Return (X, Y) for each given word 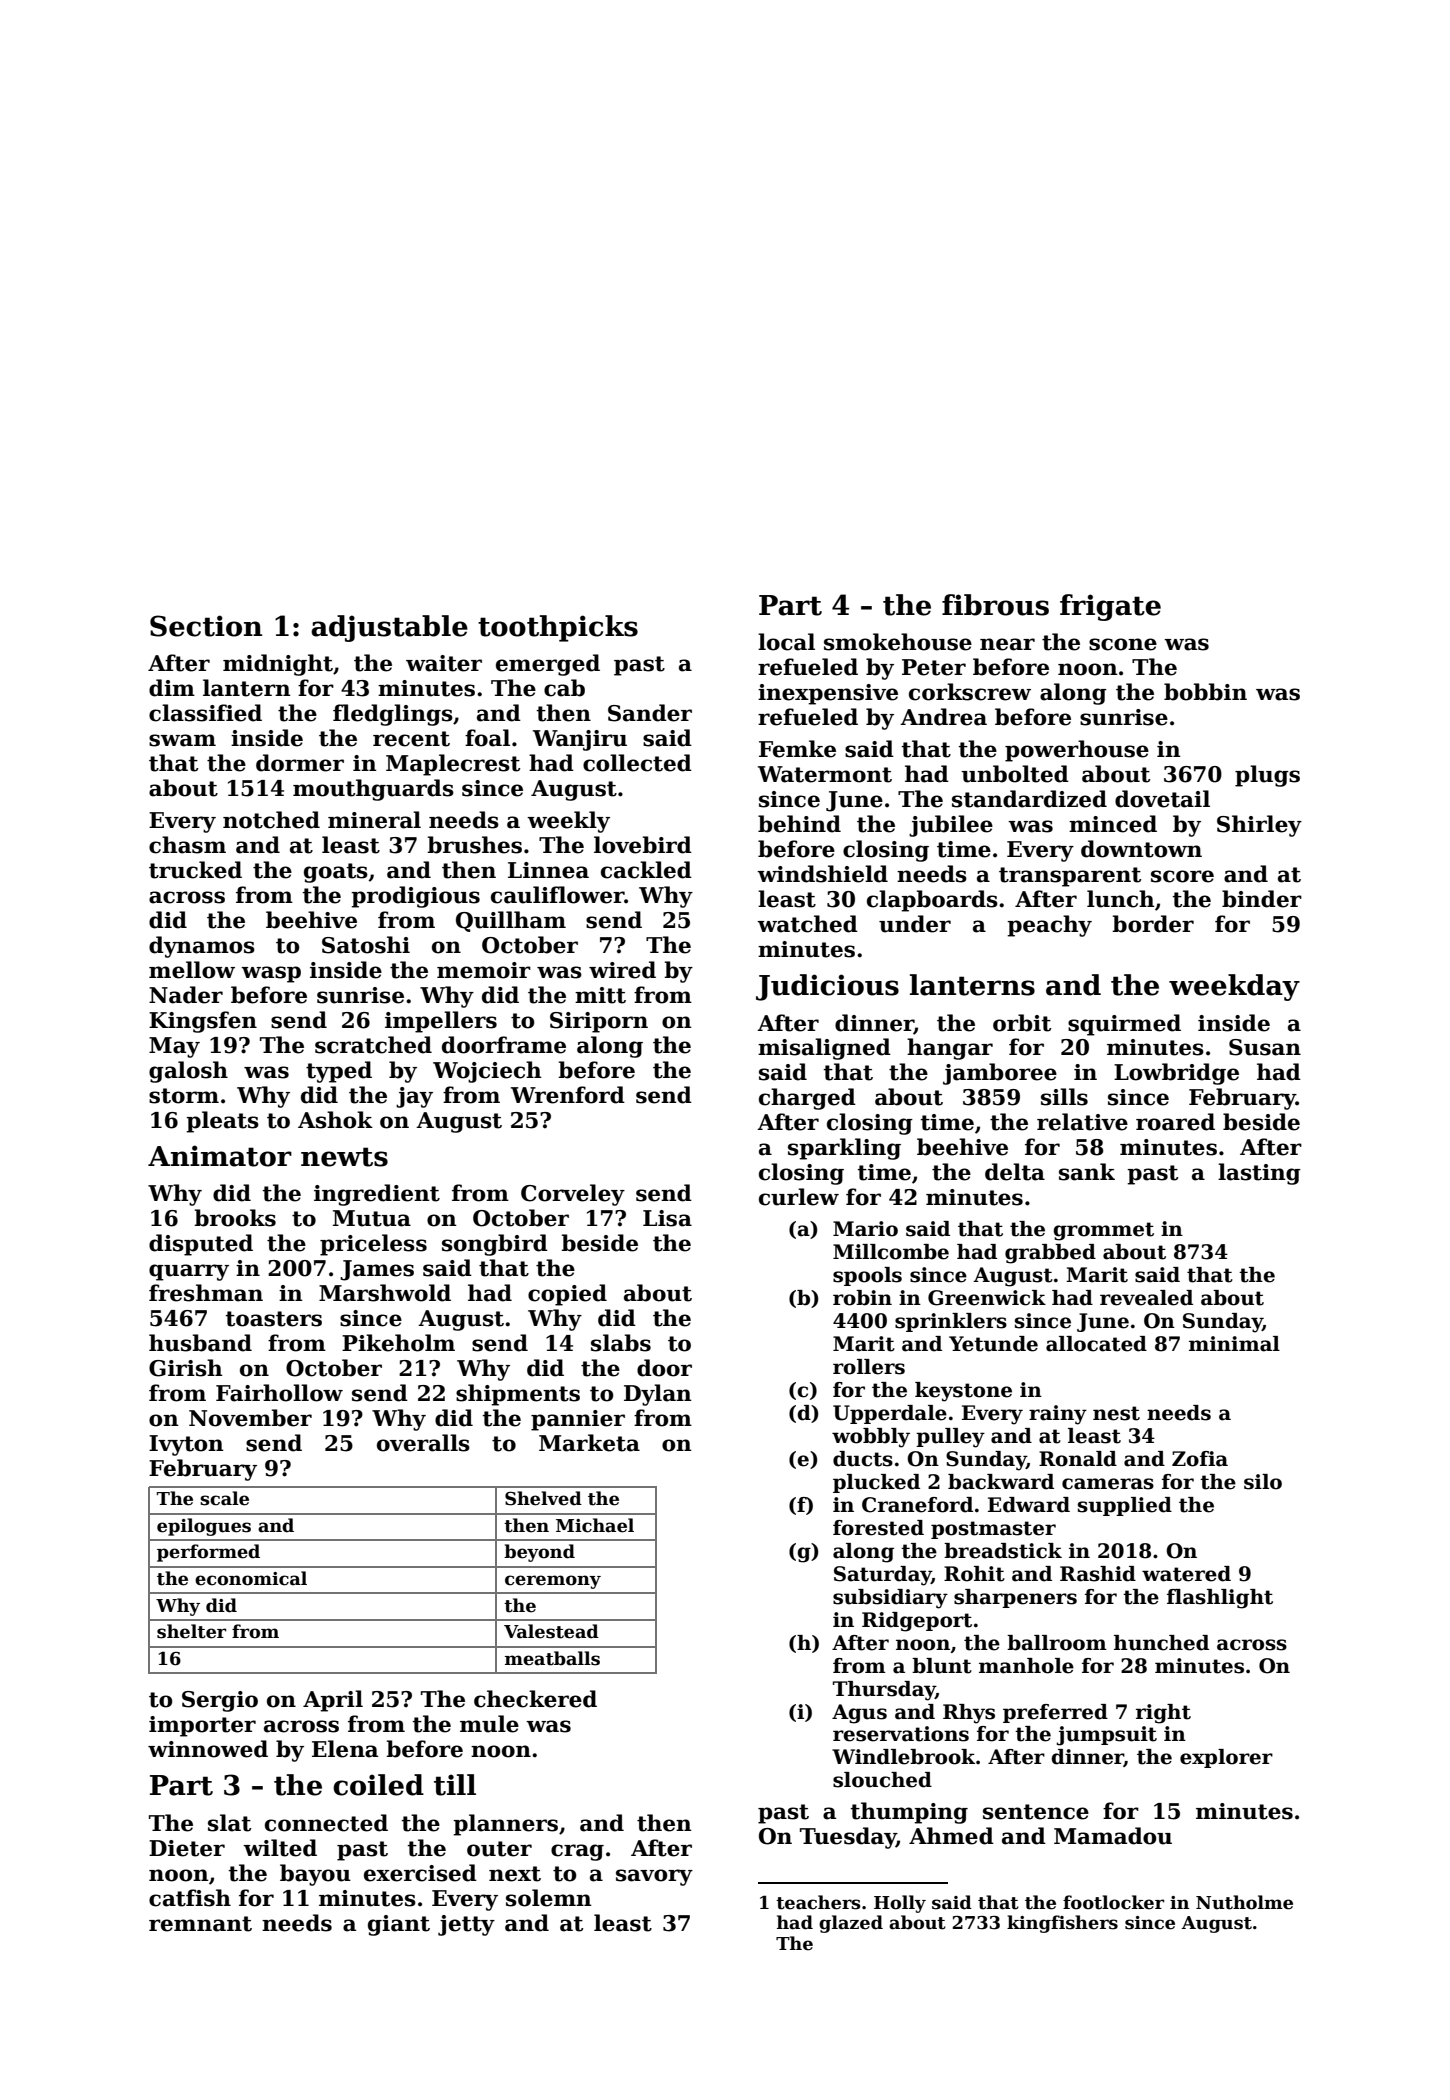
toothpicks (558, 628)
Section (206, 626)
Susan (1265, 1047)
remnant (200, 1924)
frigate (1110, 607)
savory (654, 1877)
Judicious (827, 987)
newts (344, 1157)
